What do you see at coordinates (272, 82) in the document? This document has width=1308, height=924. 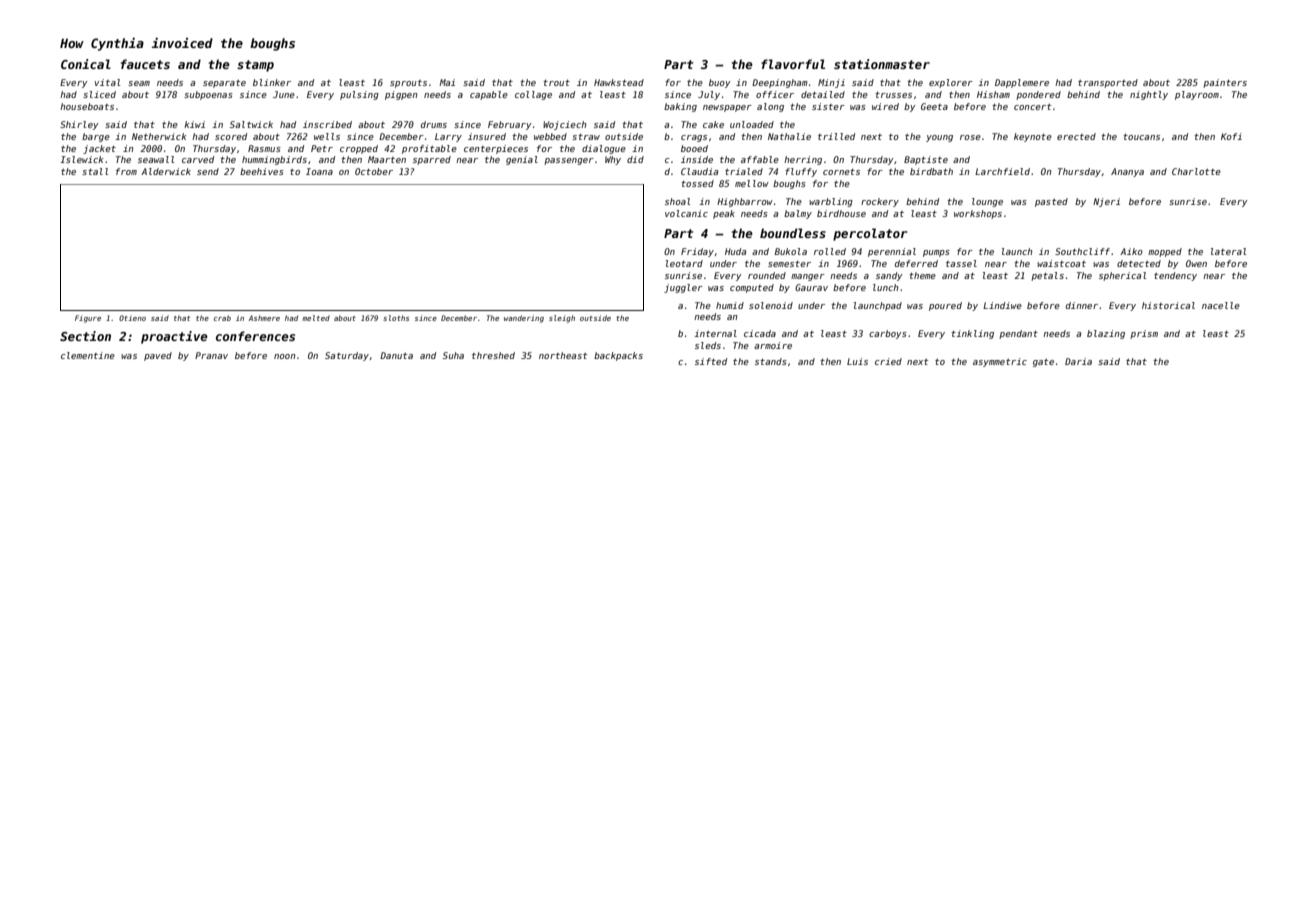 I see `blinker` at bounding box center [272, 82].
